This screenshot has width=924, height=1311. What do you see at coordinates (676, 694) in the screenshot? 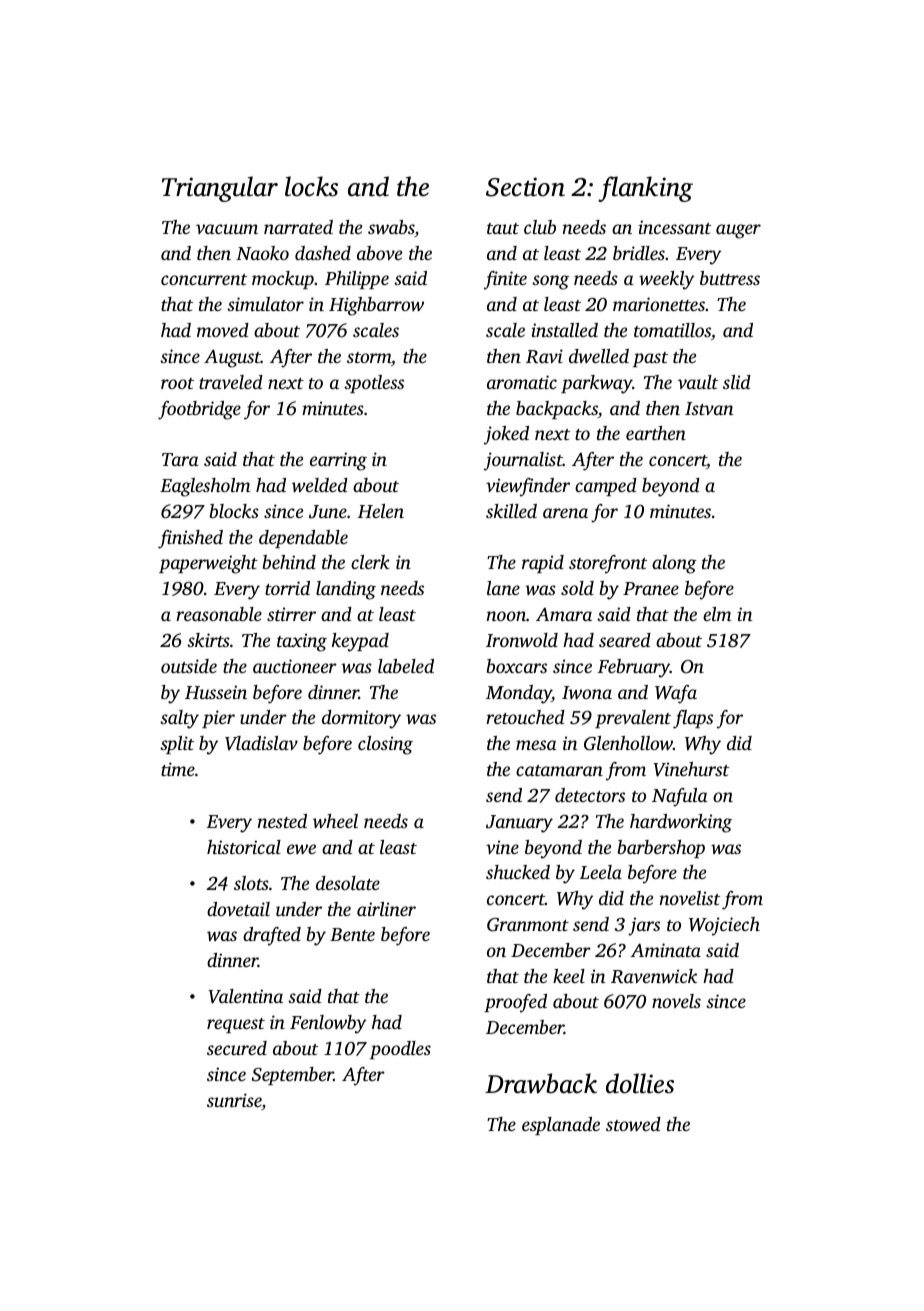
I see `Wafa` at bounding box center [676, 694].
